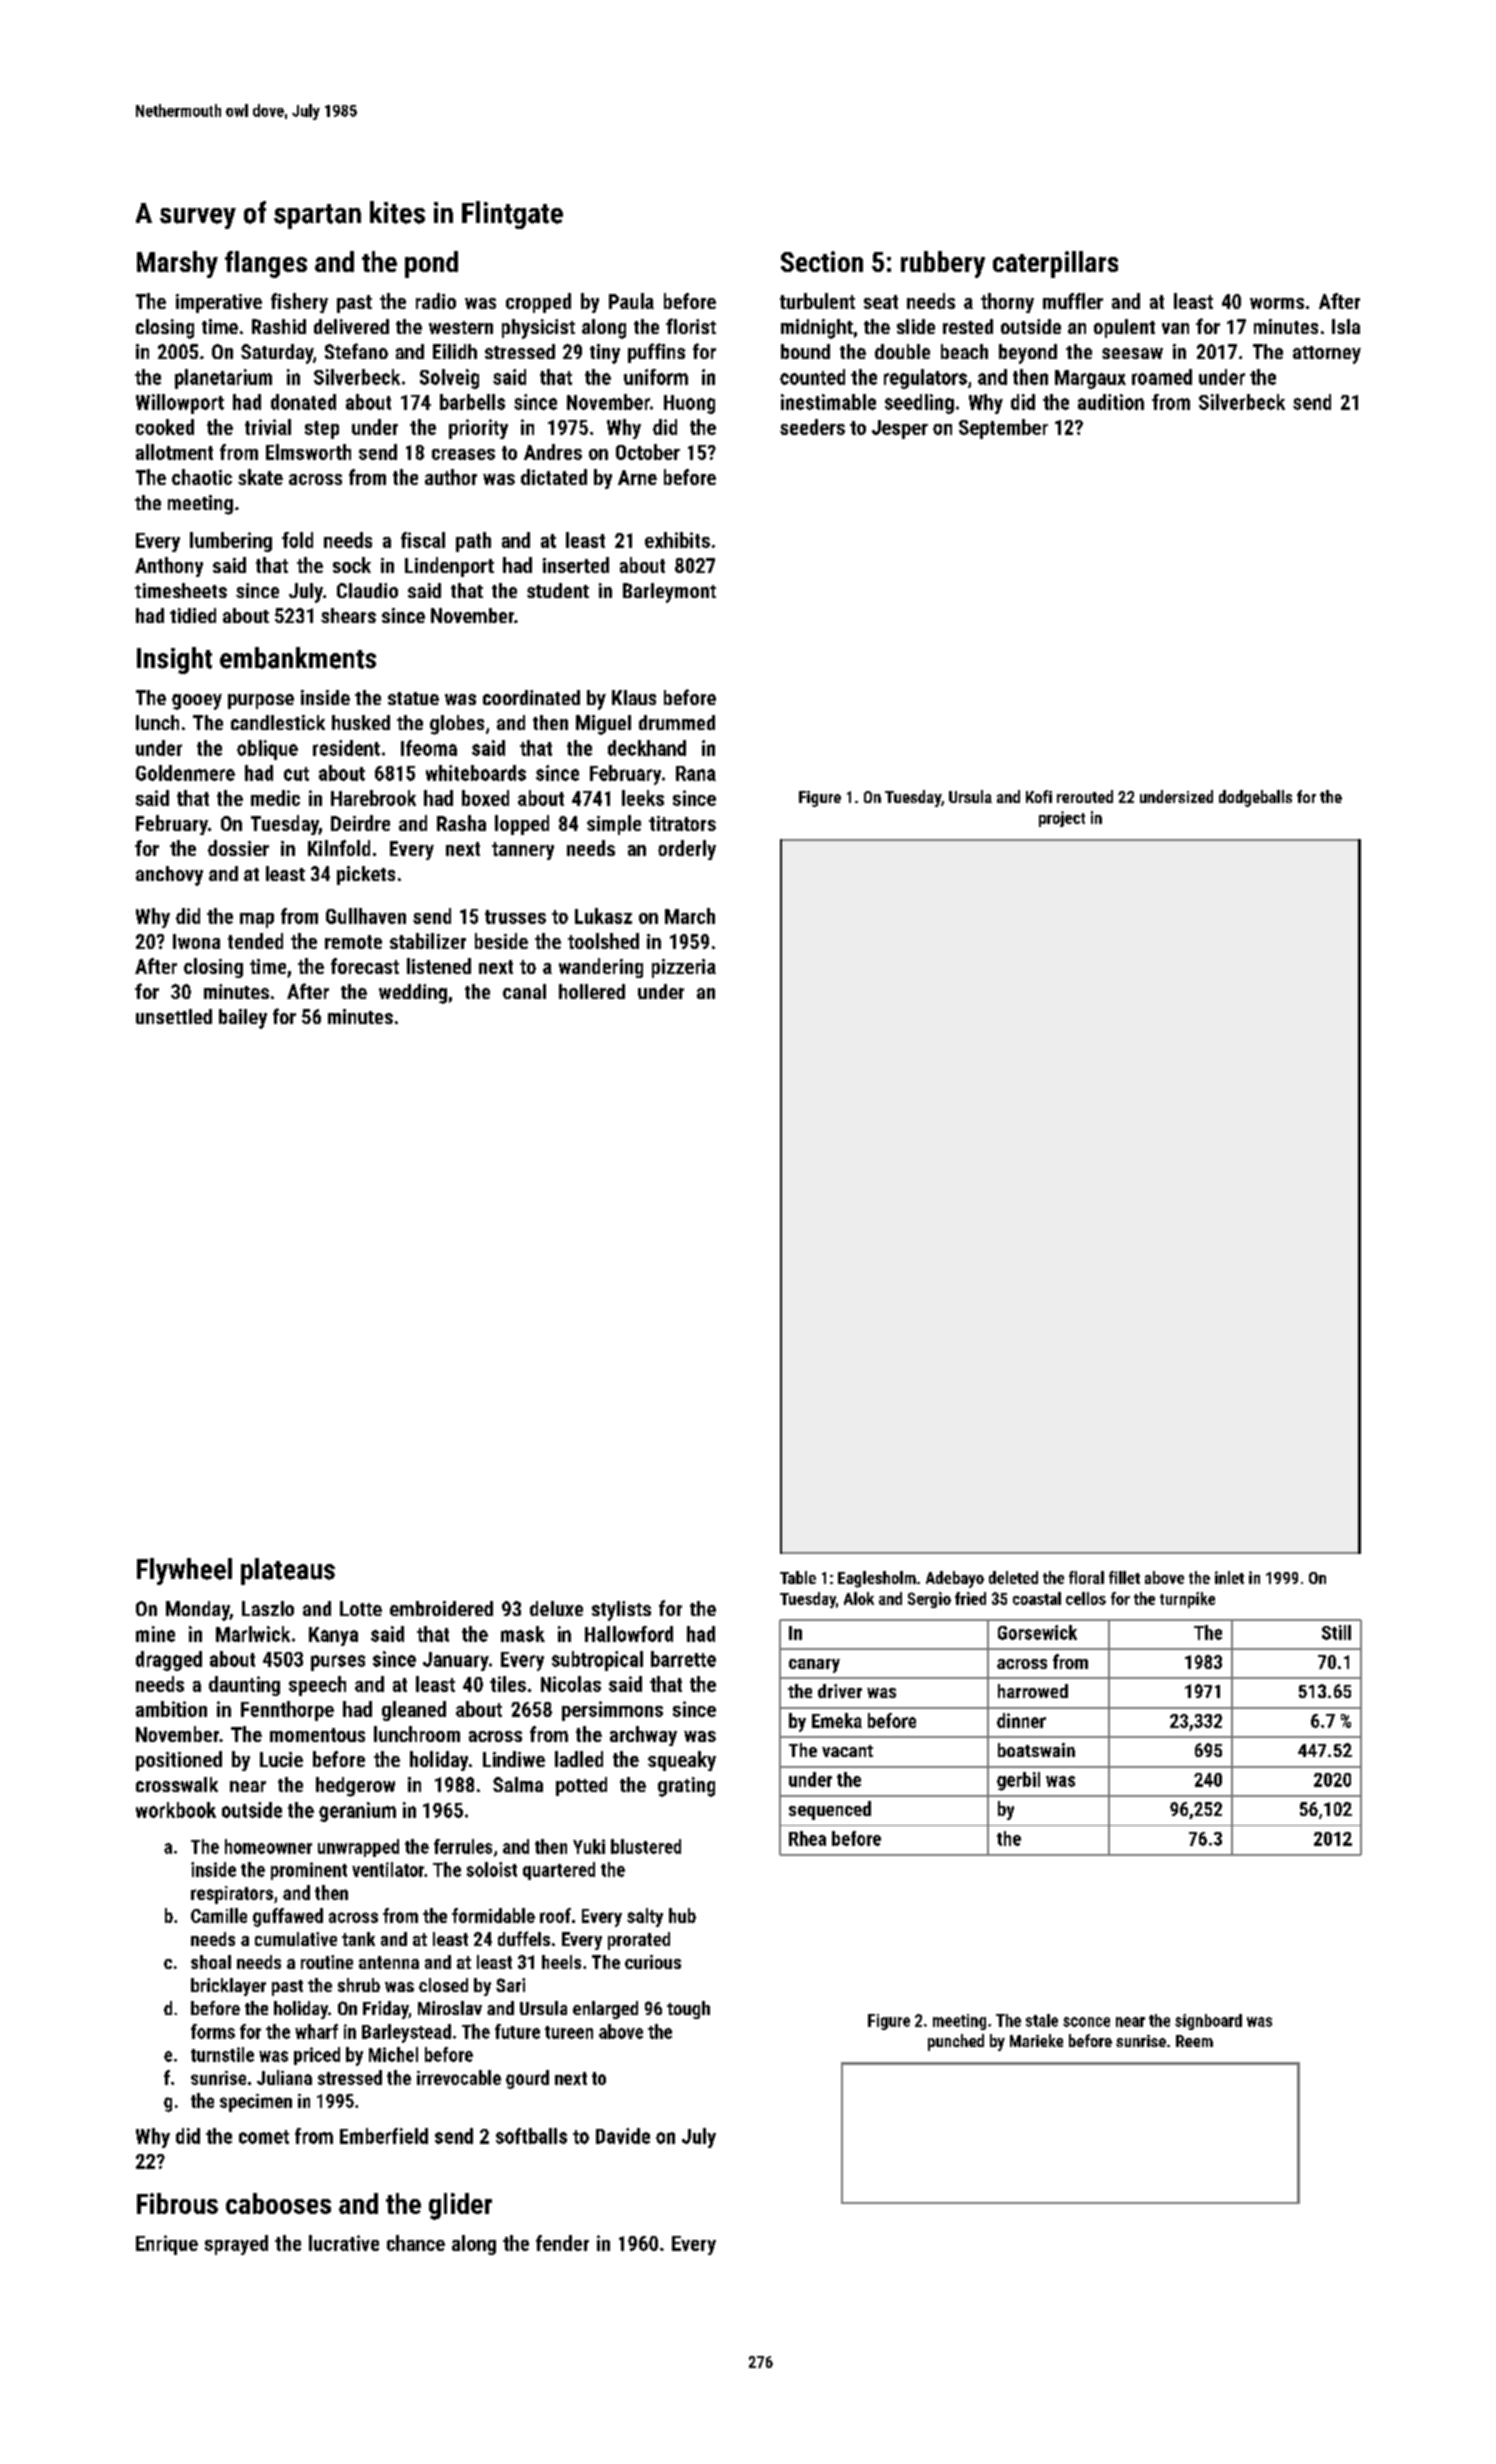  I want to click on inlet, so click(1229, 1577).
